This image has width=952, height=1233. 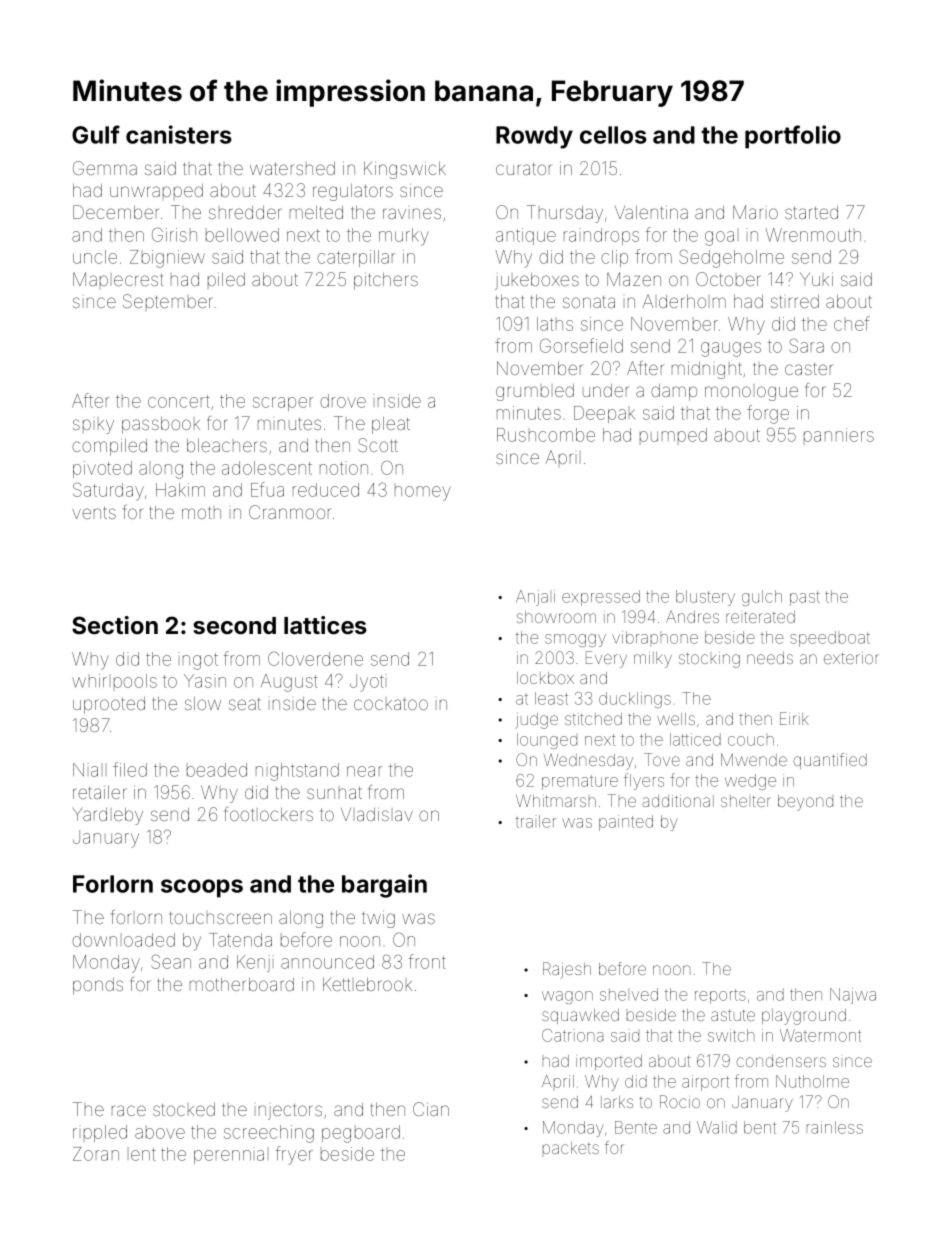 What do you see at coordinates (853, 996) in the image?
I see `Najwa` at bounding box center [853, 996].
